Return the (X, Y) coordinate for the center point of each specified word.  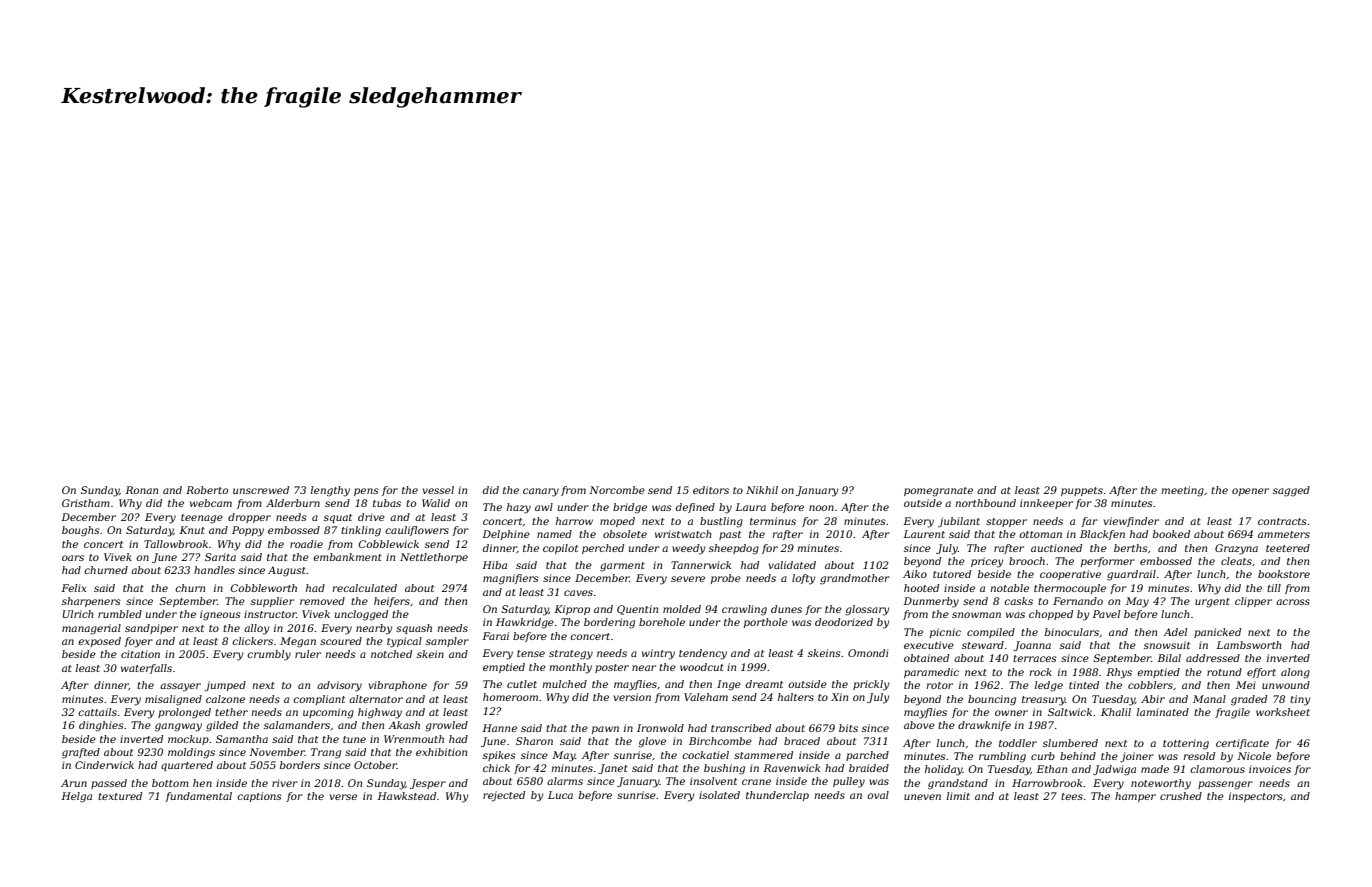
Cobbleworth (263, 588)
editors (711, 490)
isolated (719, 795)
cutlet (522, 684)
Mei (1246, 685)
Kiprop (572, 610)
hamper (1135, 797)
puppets (1082, 491)
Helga (76, 797)
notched (391, 654)
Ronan (141, 490)
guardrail (1131, 575)
